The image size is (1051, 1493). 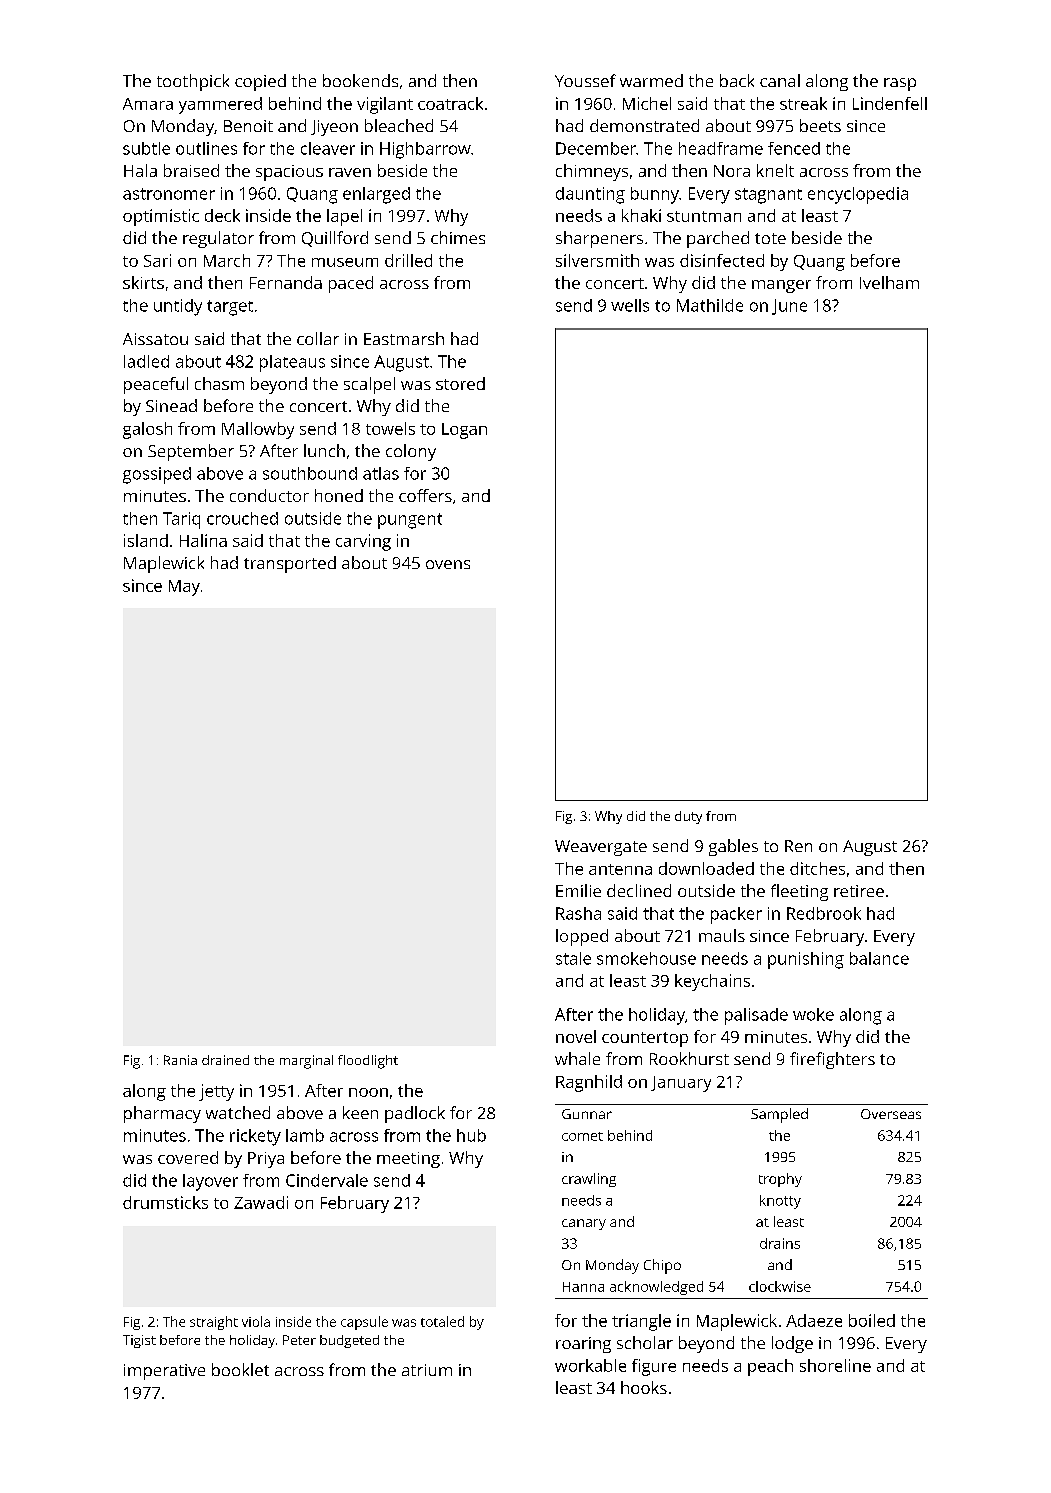 What do you see at coordinates (290, 564) in the document?
I see `transported` at bounding box center [290, 564].
